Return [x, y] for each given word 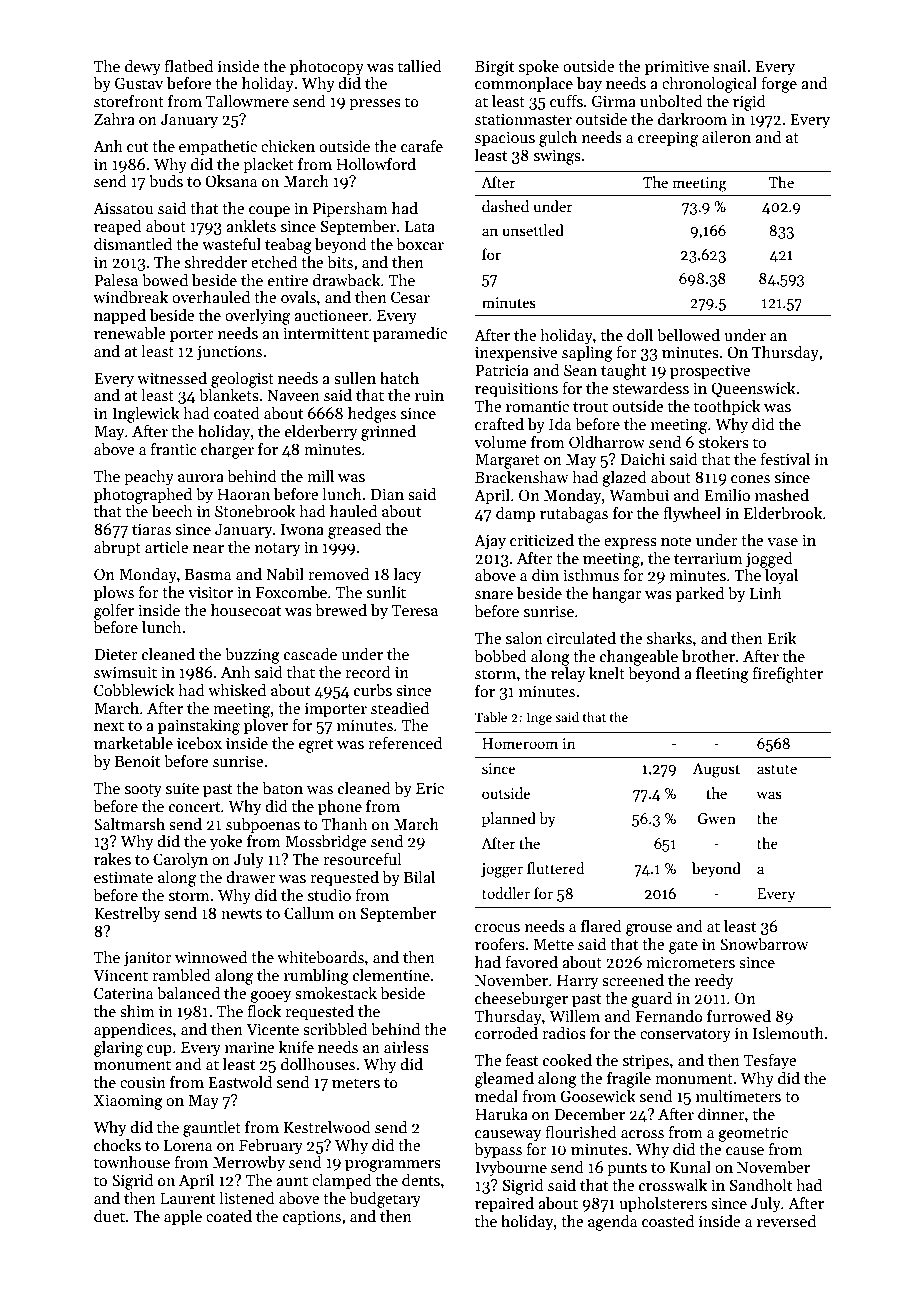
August [716, 770]
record [368, 672]
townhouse [132, 1162]
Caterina [123, 993]
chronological [709, 85]
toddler [506, 893]
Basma [208, 575]
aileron [726, 137]
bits [340, 262]
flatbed [189, 66]
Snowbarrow [764, 944]
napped [120, 317]
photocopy [327, 68]
